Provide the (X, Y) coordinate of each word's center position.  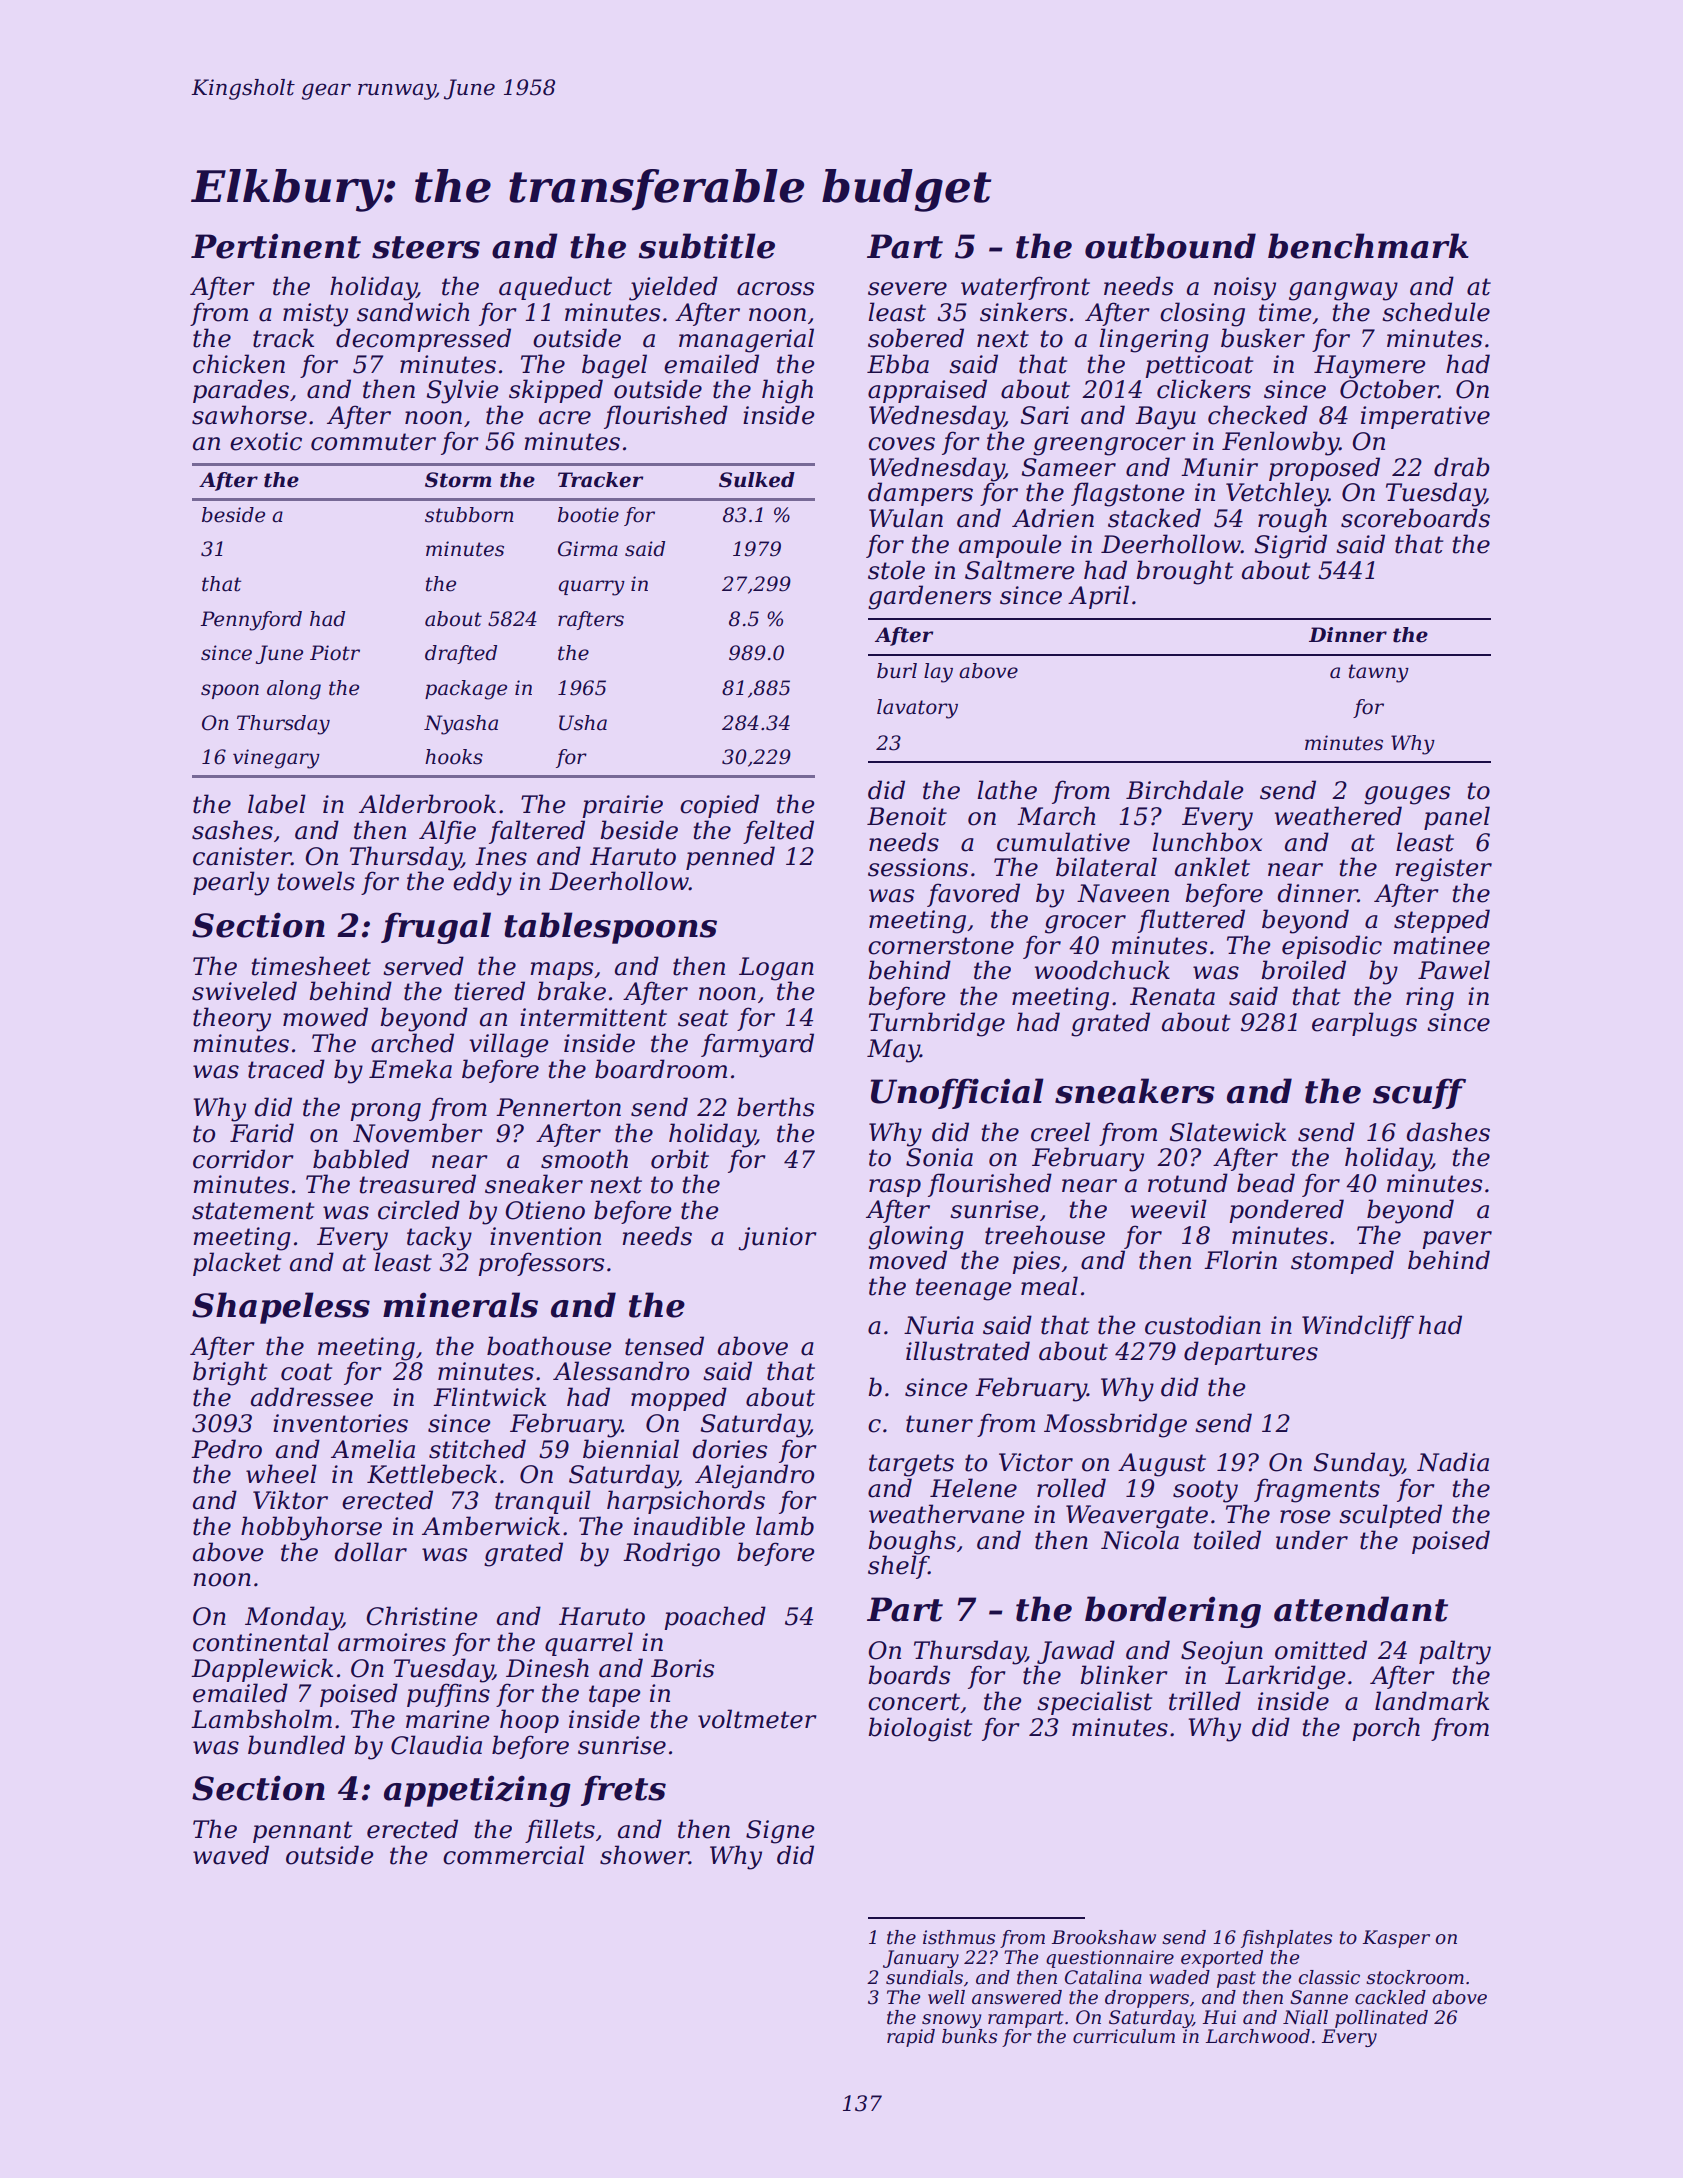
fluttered (1191, 921)
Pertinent (276, 246)
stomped (1342, 1262)
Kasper (1396, 1939)
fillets (560, 1831)
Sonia (939, 1157)
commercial (514, 1855)
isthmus (959, 1937)
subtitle (707, 246)
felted (778, 832)
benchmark (1368, 246)
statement (253, 1211)
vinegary (276, 759)
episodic (1332, 947)
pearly (231, 883)
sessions (918, 867)
